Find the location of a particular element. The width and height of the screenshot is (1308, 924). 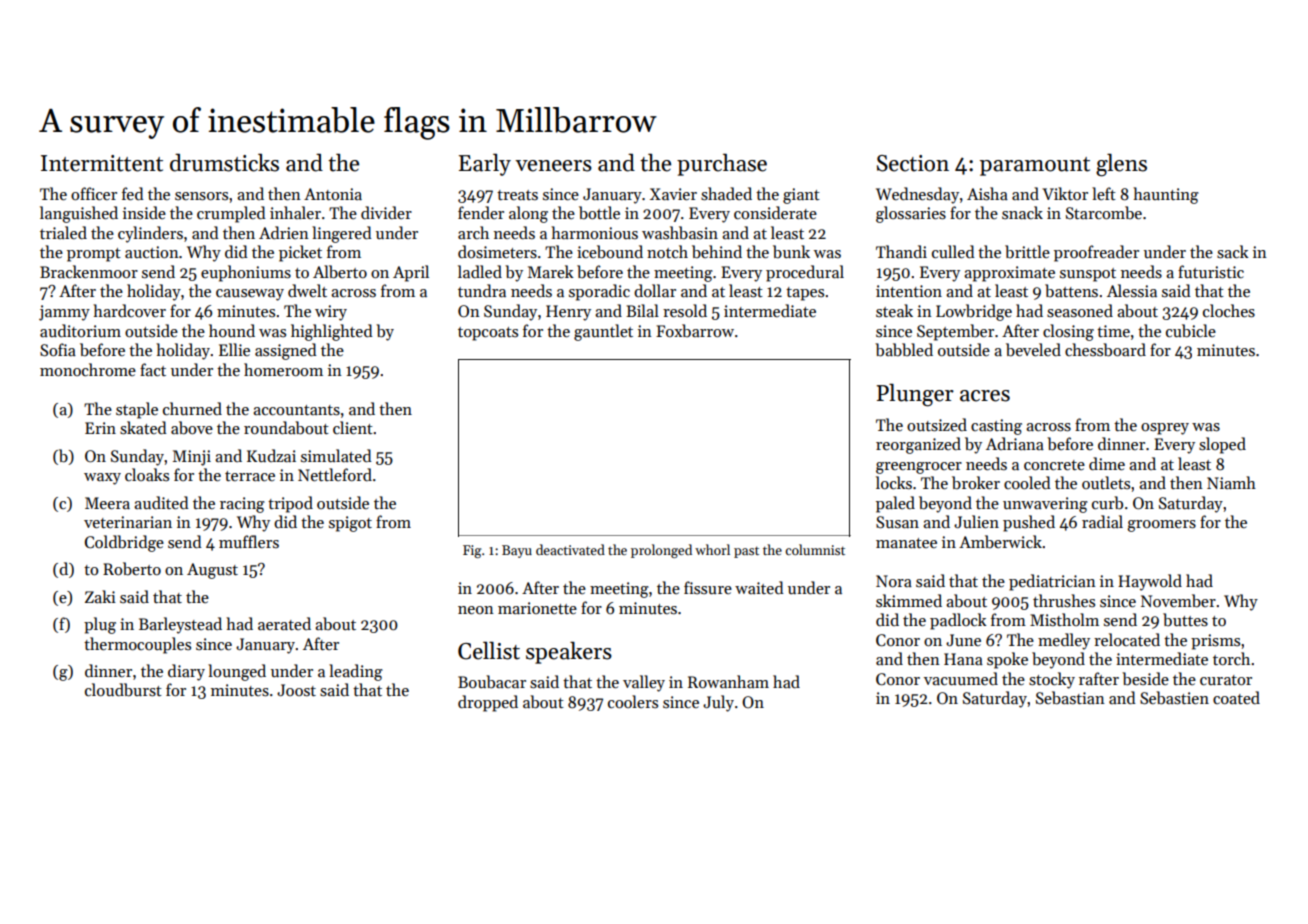

acres is located at coordinates (985, 396).
